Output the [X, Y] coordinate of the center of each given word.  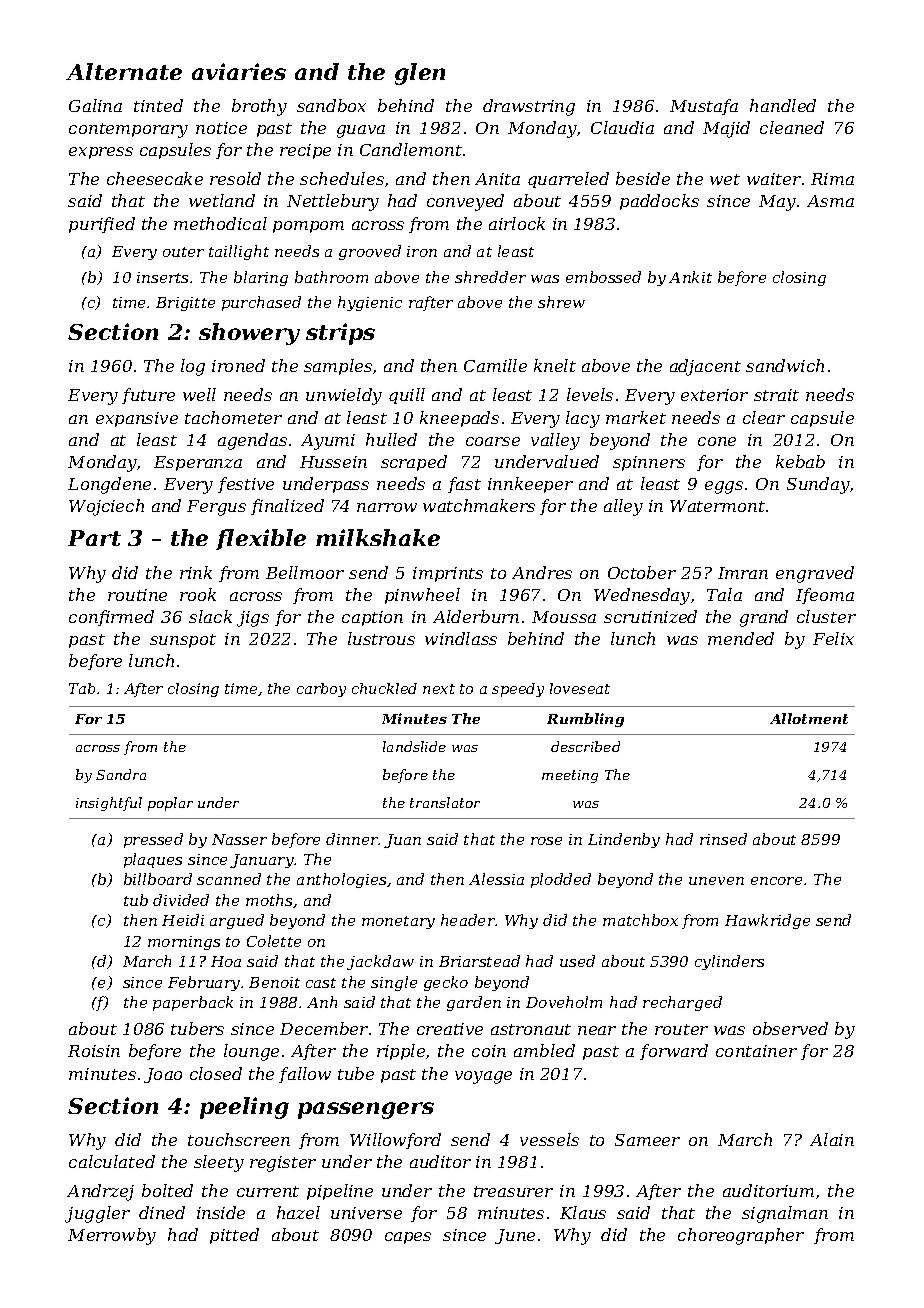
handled [783, 105]
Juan [402, 841]
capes [408, 1238]
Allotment [809, 718]
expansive [137, 419]
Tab [82, 688]
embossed [603, 277]
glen [420, 74]
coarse [493, 441]
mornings [184, 943]
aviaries [239, 71]
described [585, 746]
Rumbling [585, 720]
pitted [234, 1236]
